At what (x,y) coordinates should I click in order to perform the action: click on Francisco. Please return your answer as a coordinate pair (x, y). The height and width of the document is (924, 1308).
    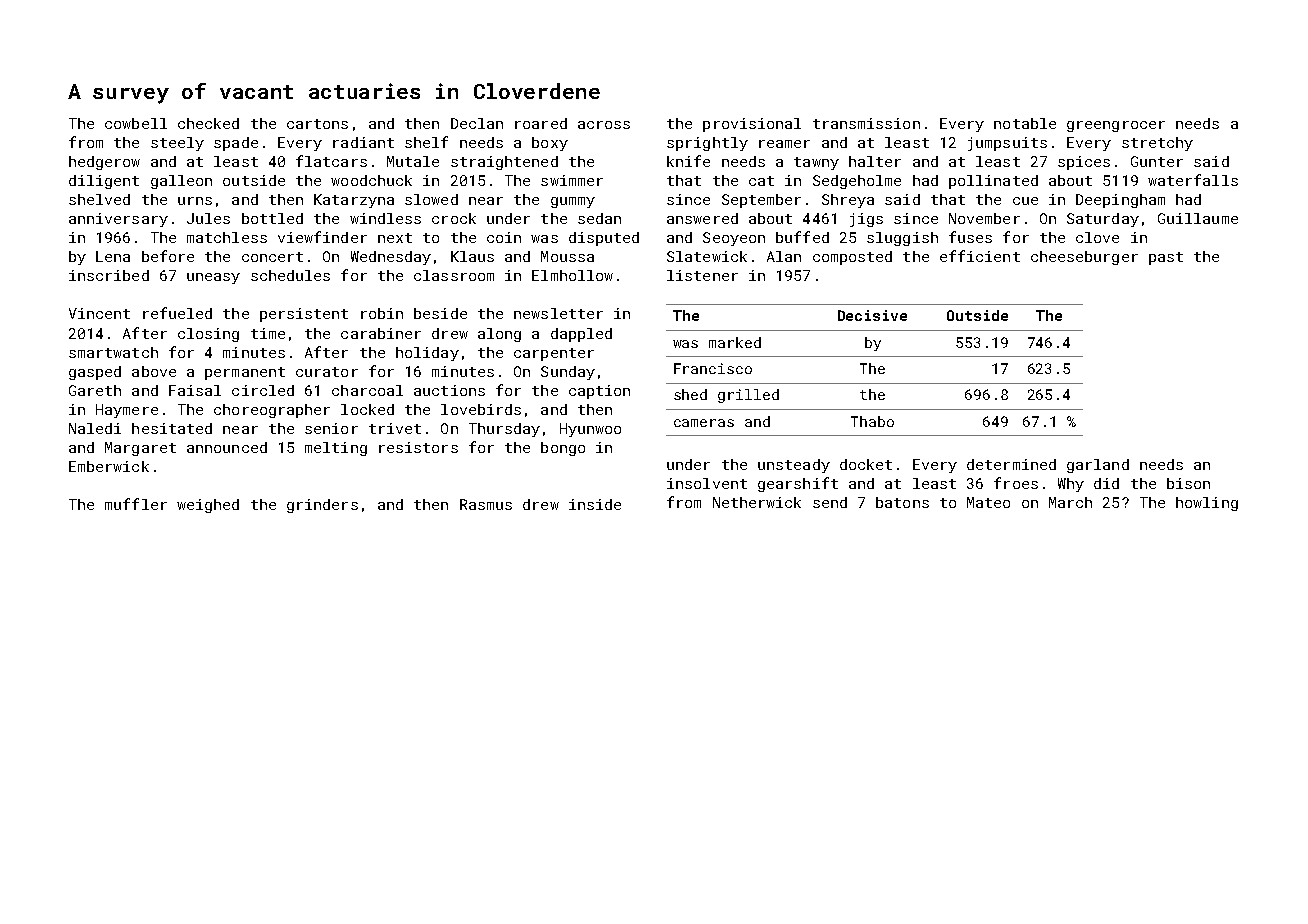
    Looking at the image, I should click on (713, 368).
